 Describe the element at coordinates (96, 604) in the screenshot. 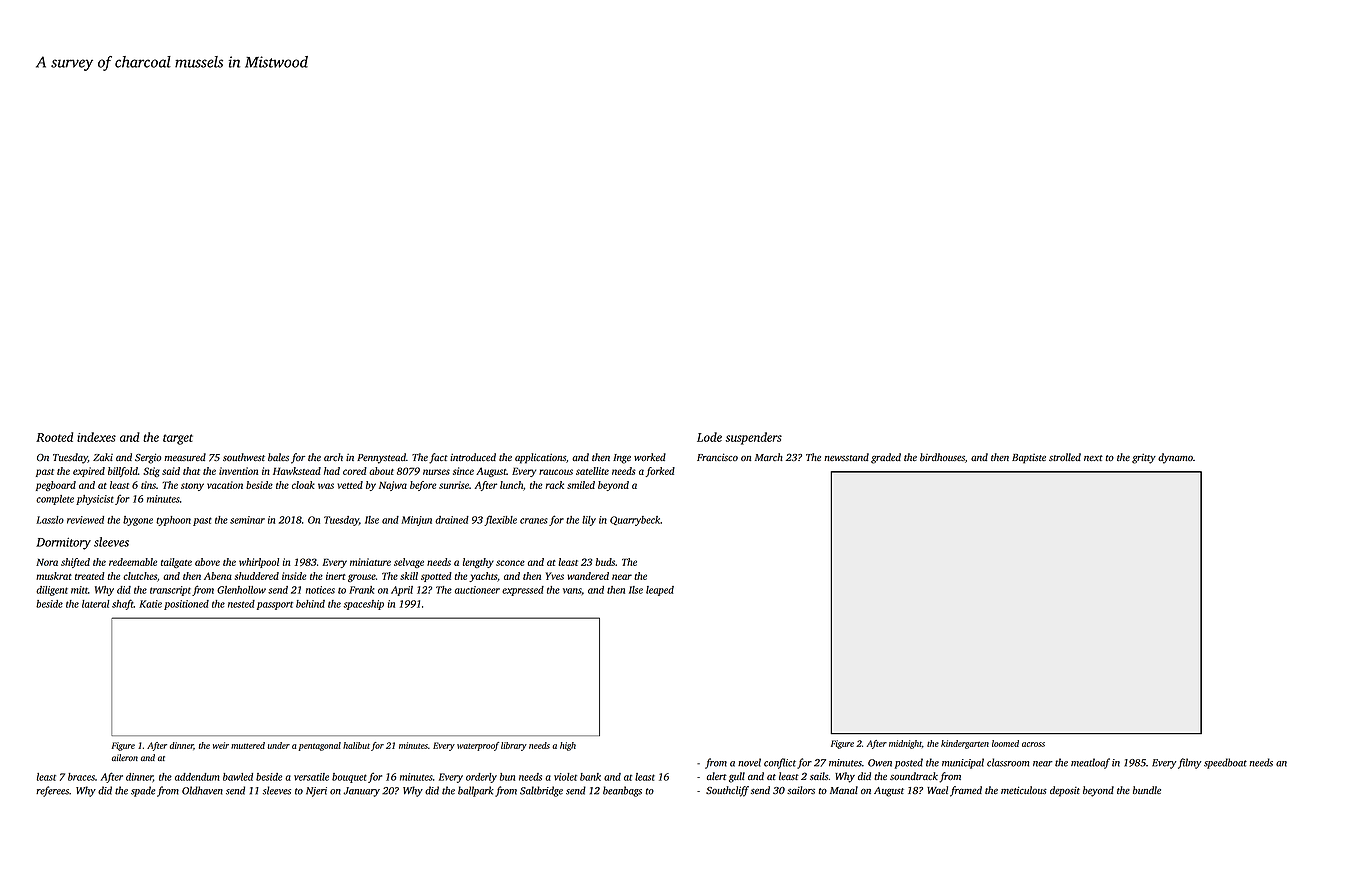

I see `lateral` at that location.
